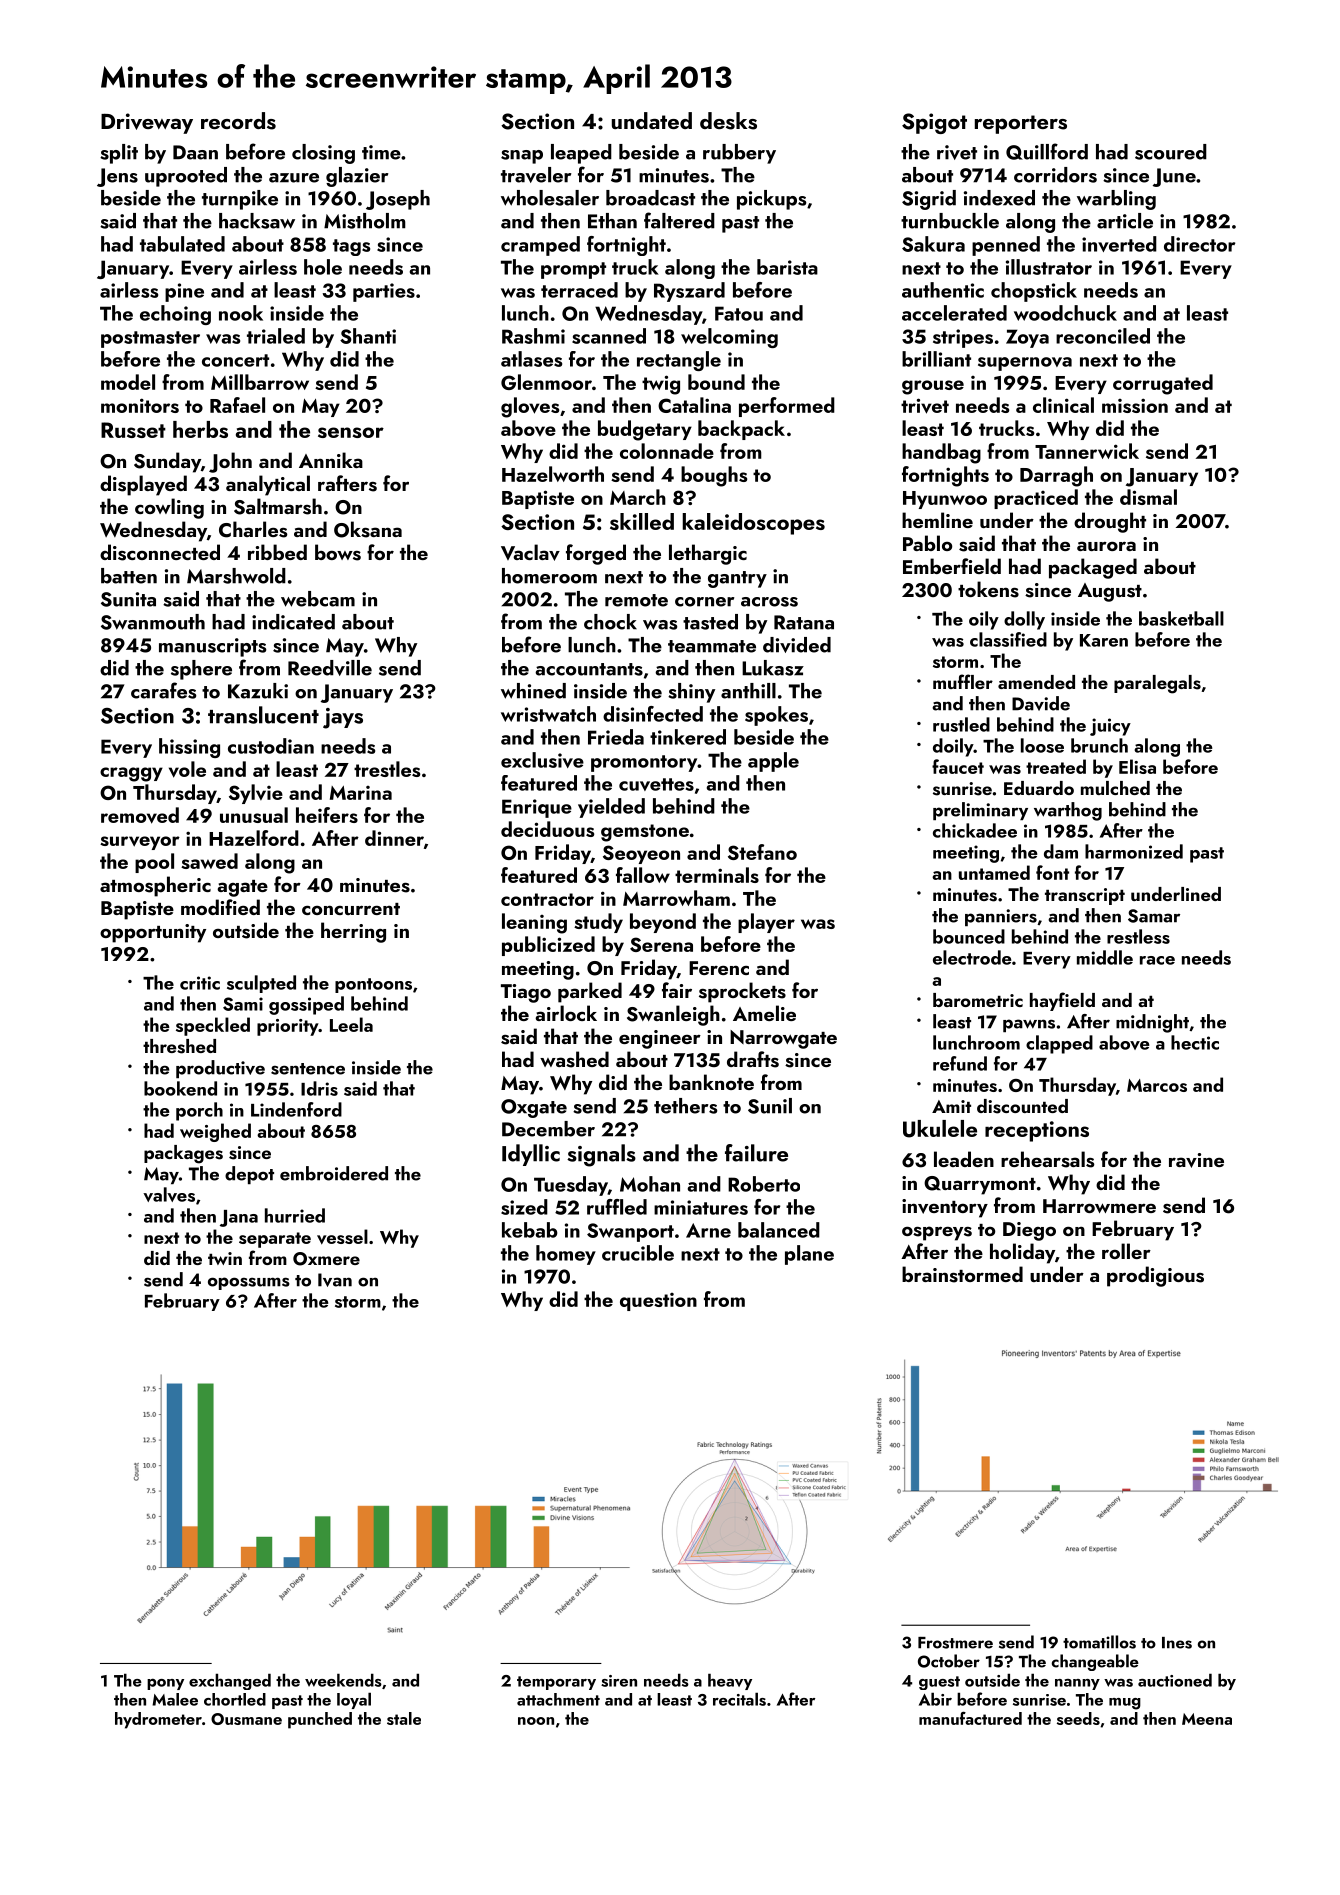 The width and height of the document is (1340, 1895). Describe the element at coordinates (238, 121) in the document. I see `records` at that location.
